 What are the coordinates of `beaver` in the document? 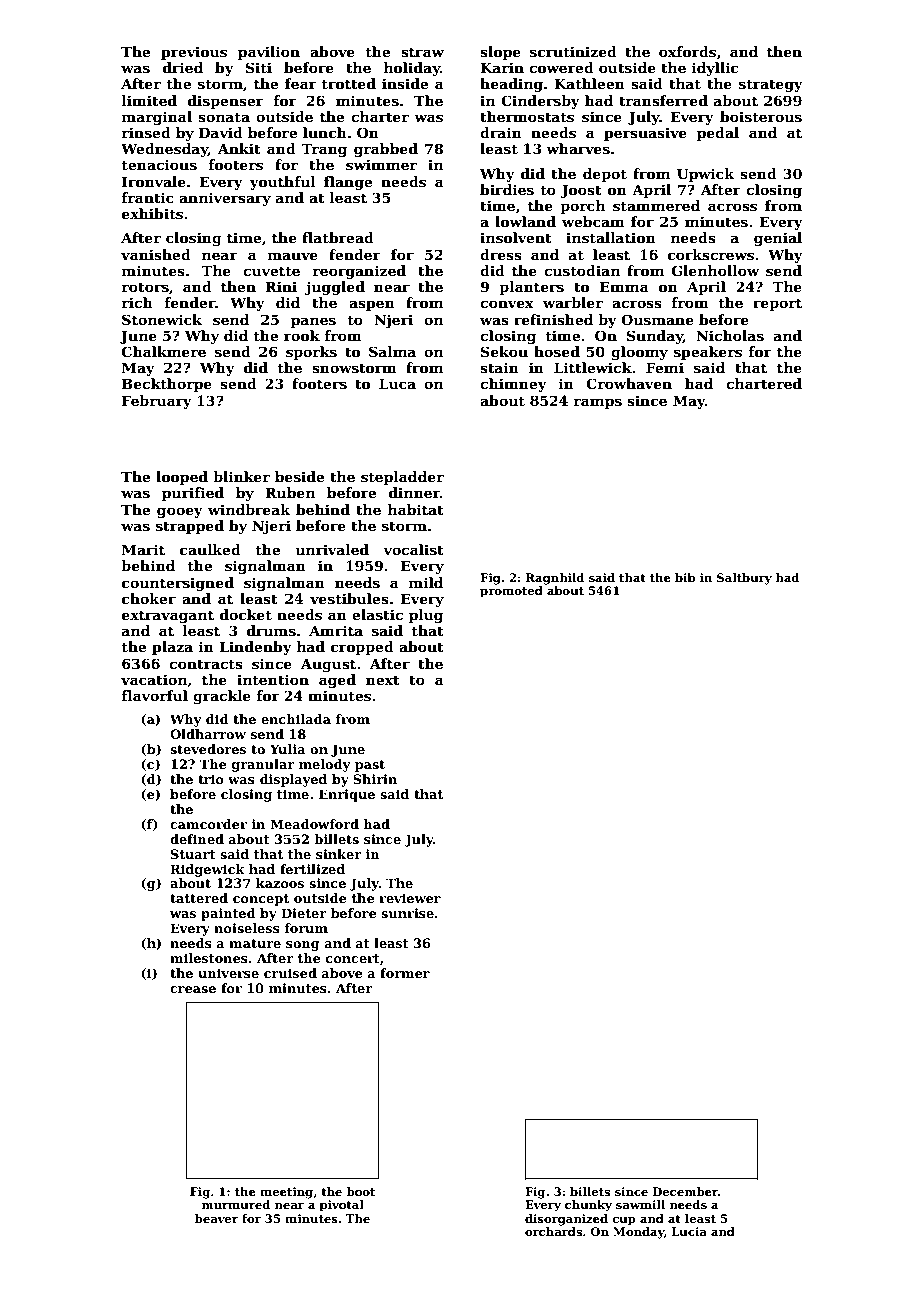 It's located at (217, 1218).
